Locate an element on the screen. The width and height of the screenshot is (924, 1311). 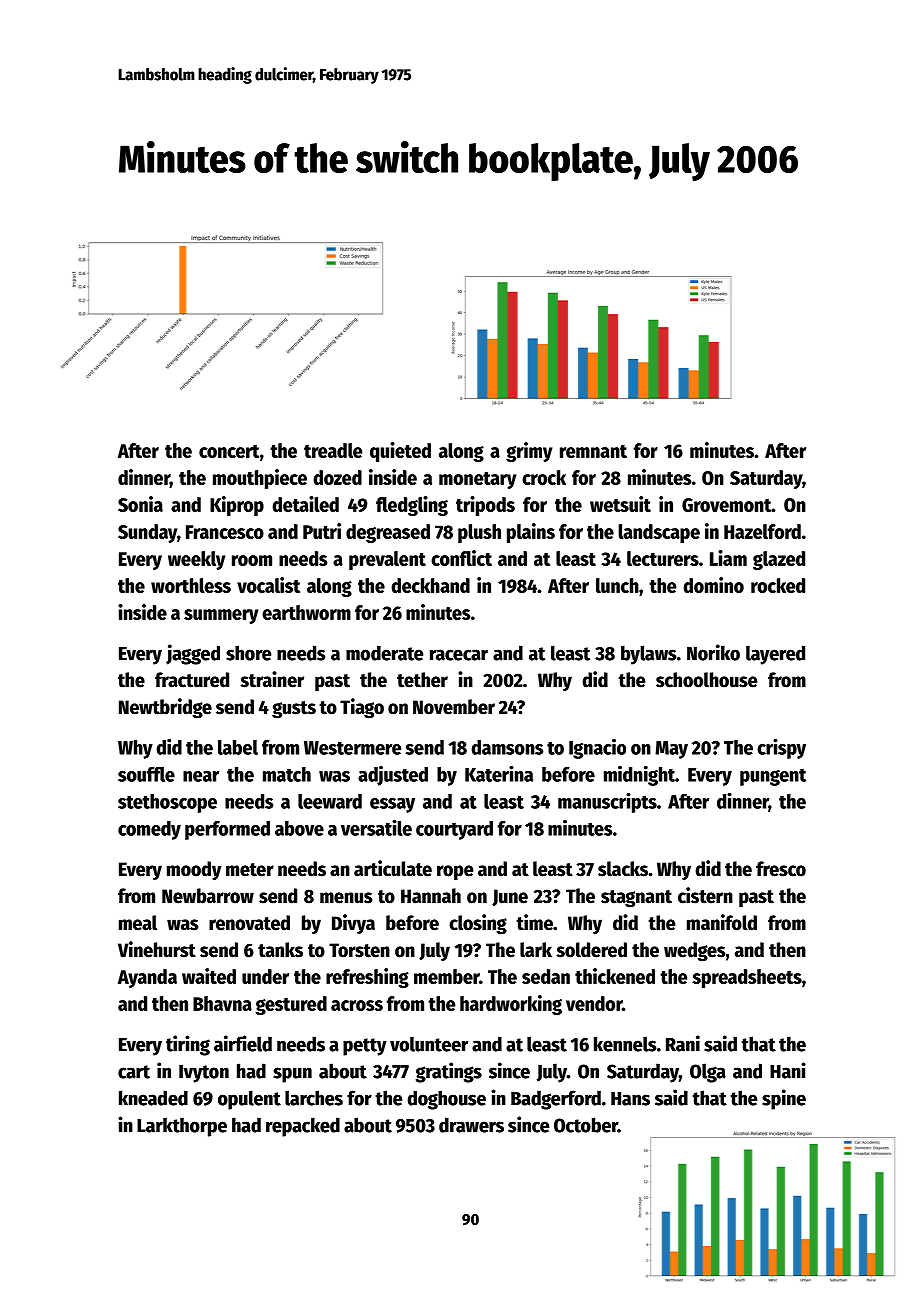
near is located at coordinates (201, 776).
